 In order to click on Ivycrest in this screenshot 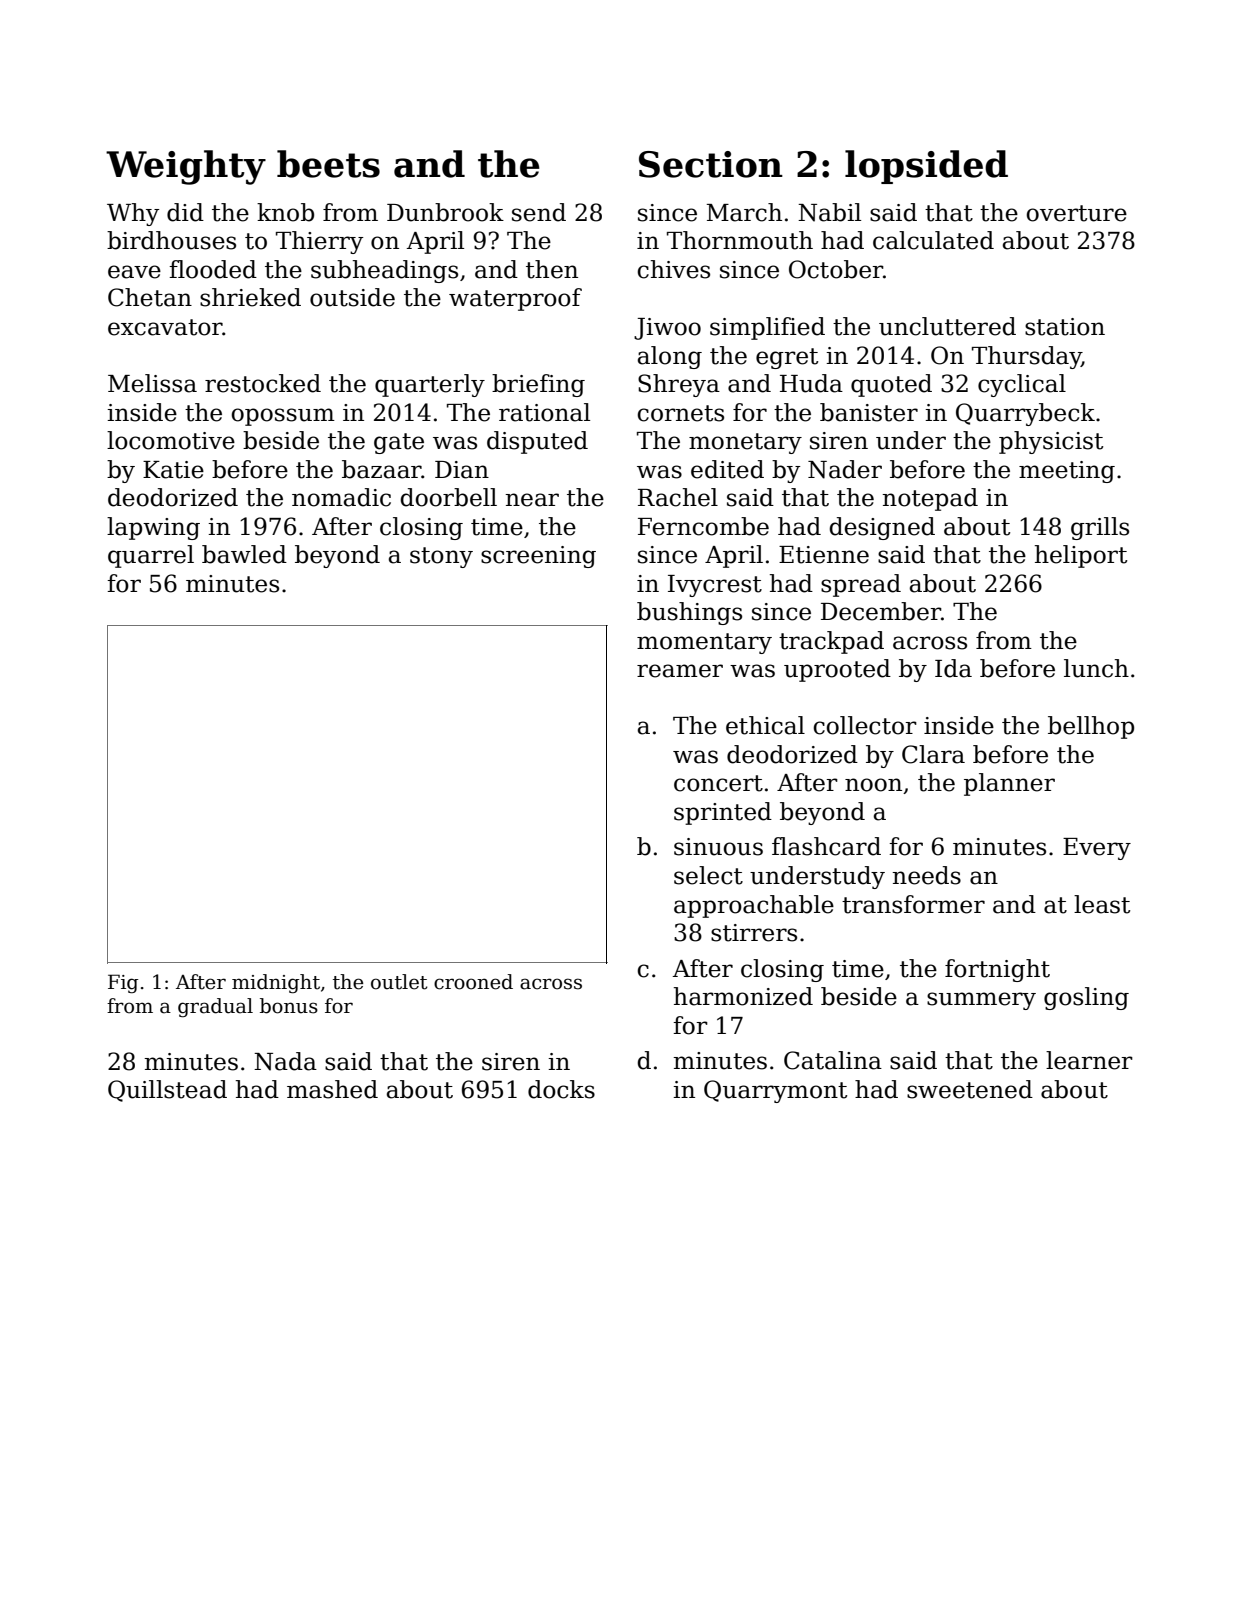, I will do `click(715, 586)`.
